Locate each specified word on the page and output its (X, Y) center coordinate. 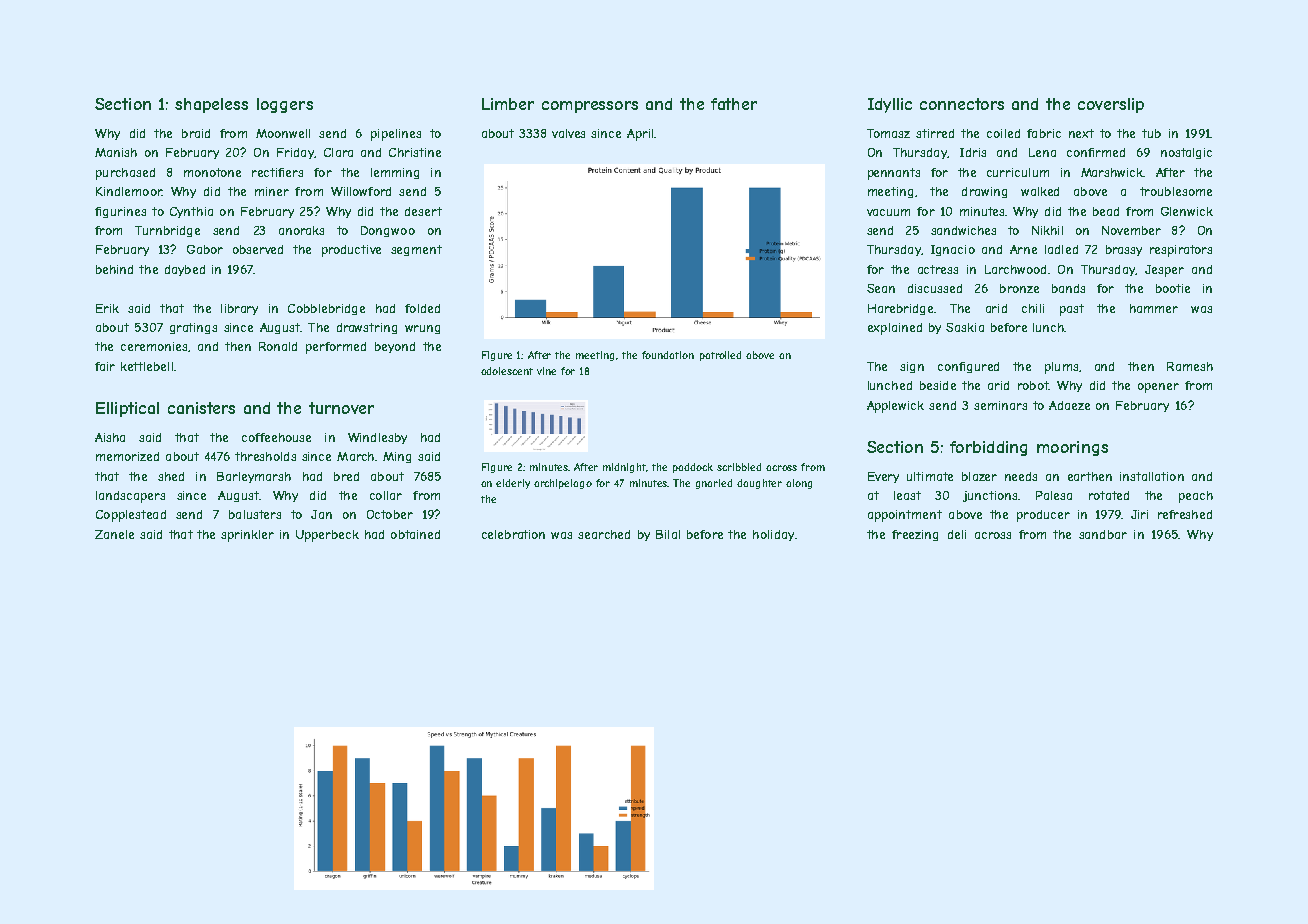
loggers (285, 105)
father (734, 104)
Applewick (895, 407)
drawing (984, 192)
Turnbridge (167, 231)
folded (422, 308)
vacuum (888, 212)
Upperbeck (327, 536)
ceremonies (154, 346)
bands (1068, 288)
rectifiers (277, 172)
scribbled (739, 467)
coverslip (1111, 105)
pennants (894, 174)
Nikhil (1047, 230)
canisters (201, 408)
